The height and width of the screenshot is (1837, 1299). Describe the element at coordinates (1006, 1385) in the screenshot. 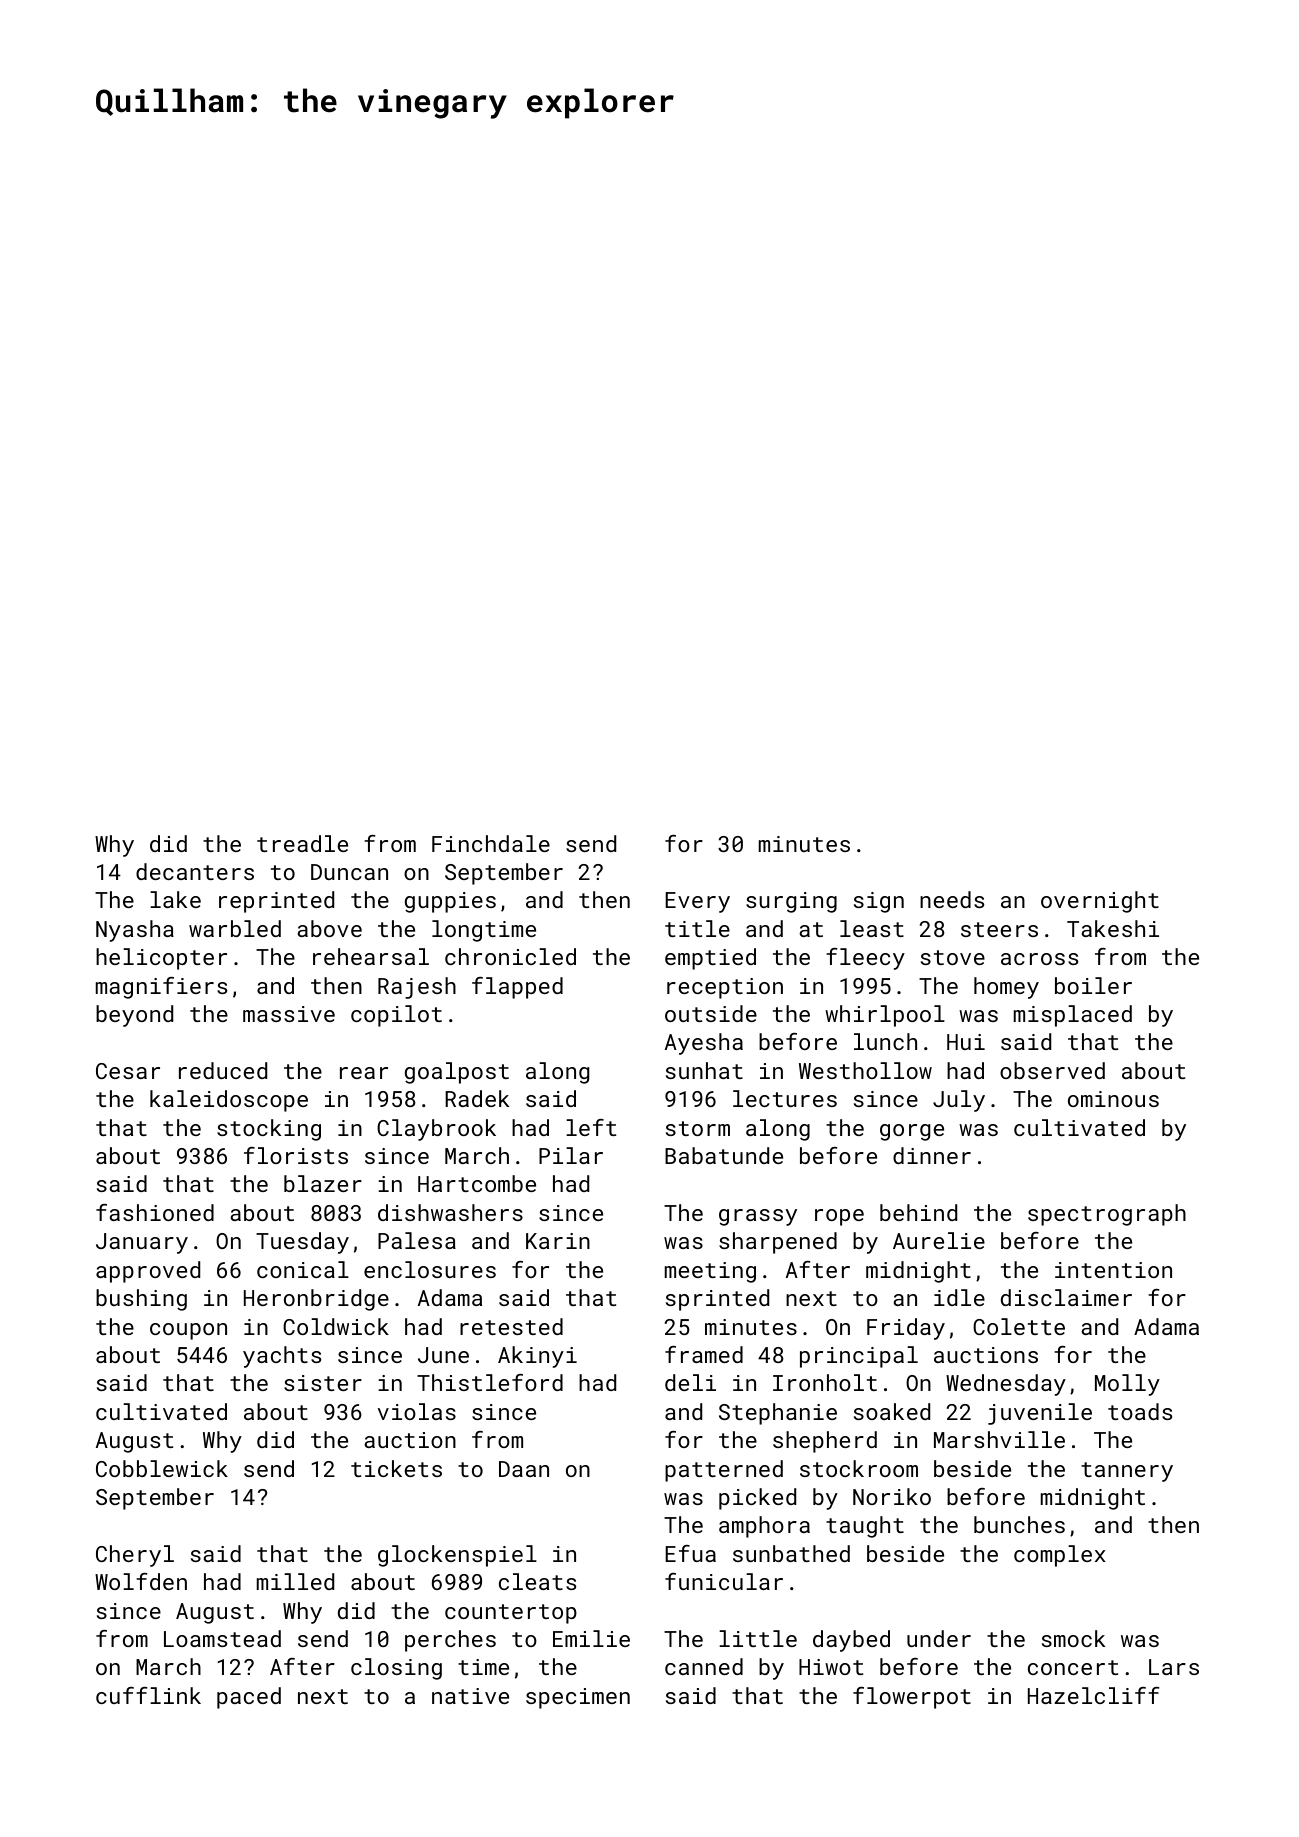

I see `Wednesday` at that location.
